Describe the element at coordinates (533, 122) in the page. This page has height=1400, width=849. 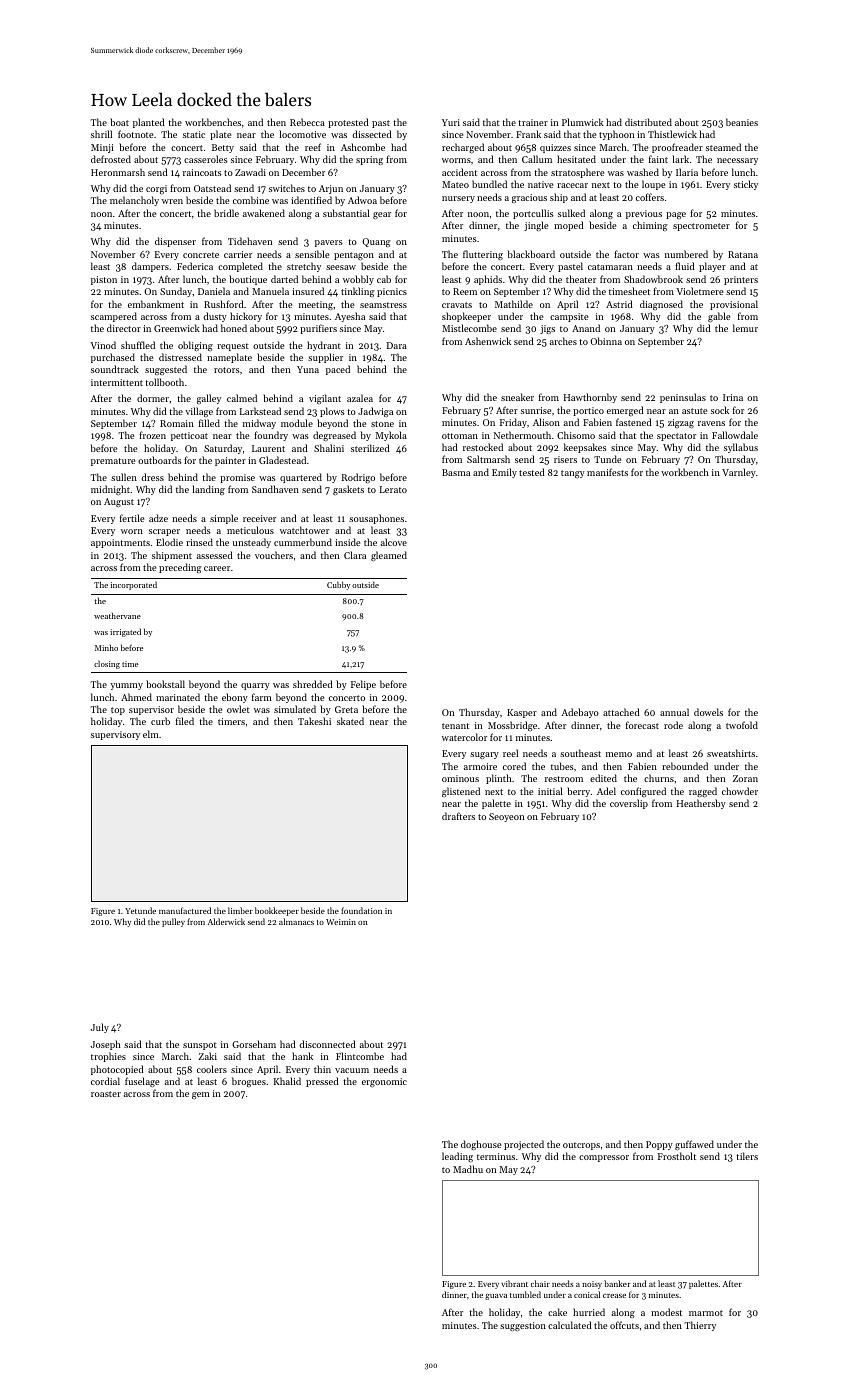
I see `trainer` at that location.
